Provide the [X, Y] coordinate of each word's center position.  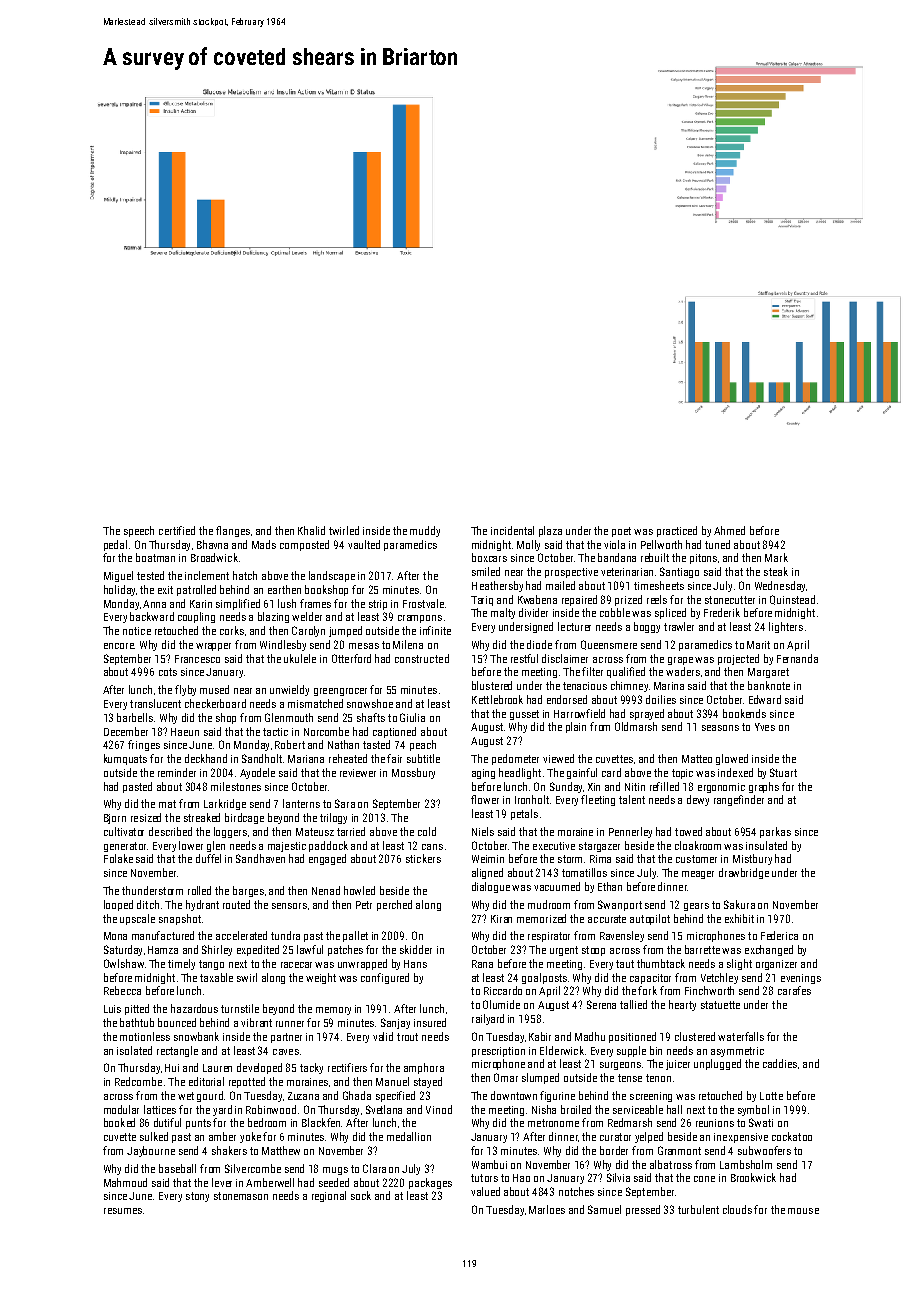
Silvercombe [253, 1168]
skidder [416, 949]
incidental [512, 530]
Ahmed [729, 530]
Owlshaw [124, 963]
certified [177, 530]
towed [688, 831]
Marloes [547, 1209]
